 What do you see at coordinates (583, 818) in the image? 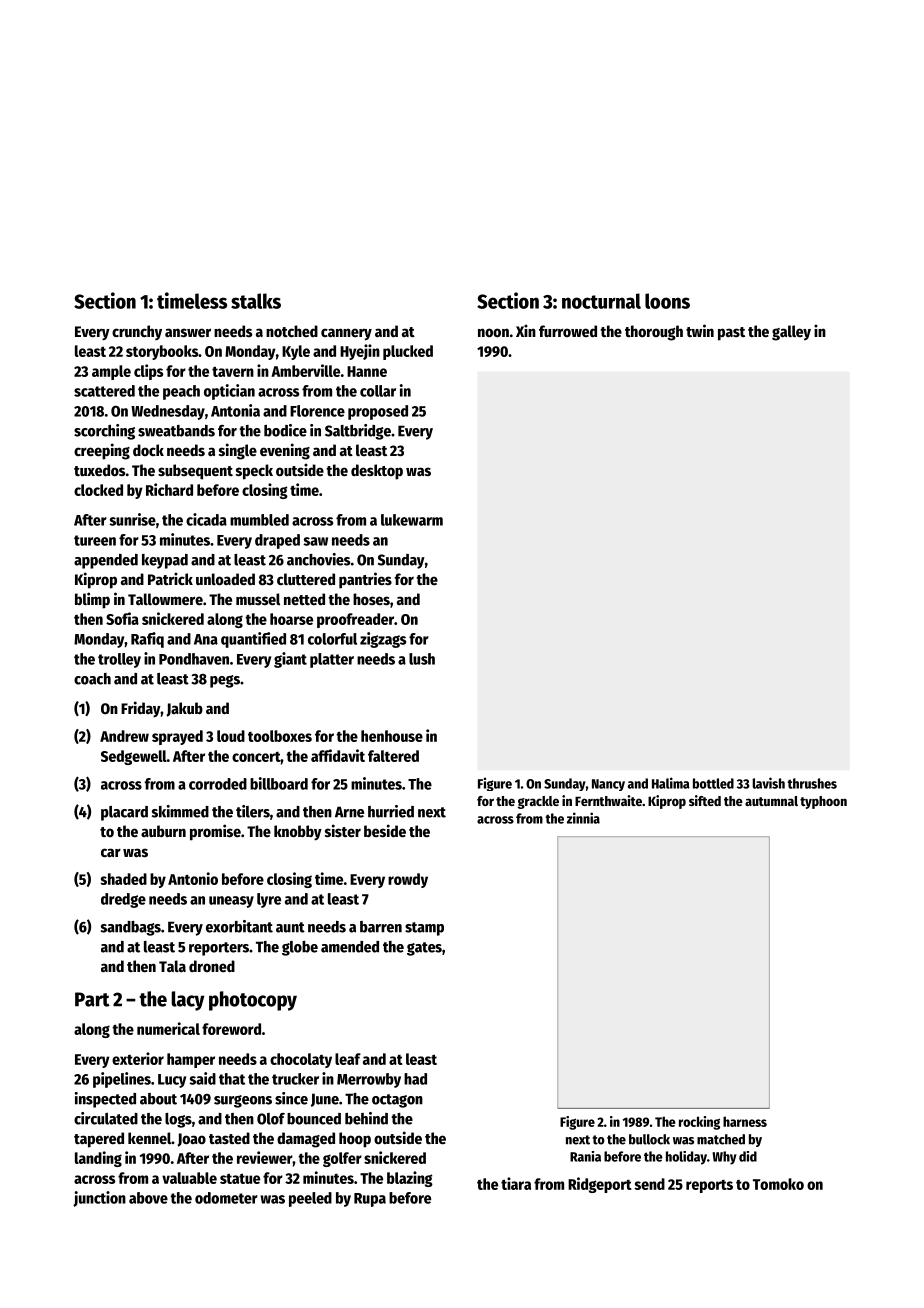
I see `zinnia` at bounding box center [583, 818].
